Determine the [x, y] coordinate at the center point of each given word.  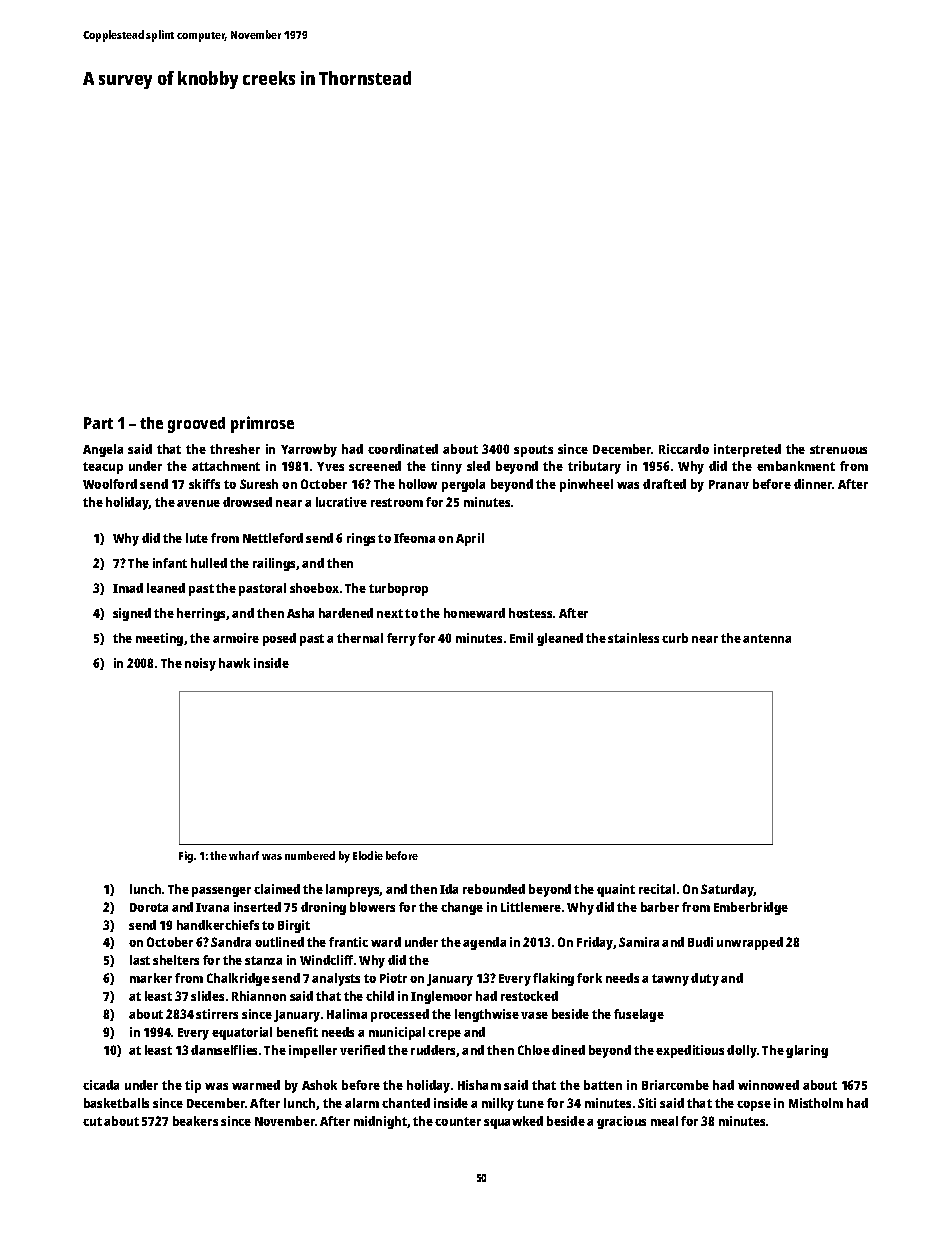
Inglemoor [441, 997]
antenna [767, 638]
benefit [297, 1032]
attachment [226, 466]
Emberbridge [751, 908]
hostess [530, 613]
